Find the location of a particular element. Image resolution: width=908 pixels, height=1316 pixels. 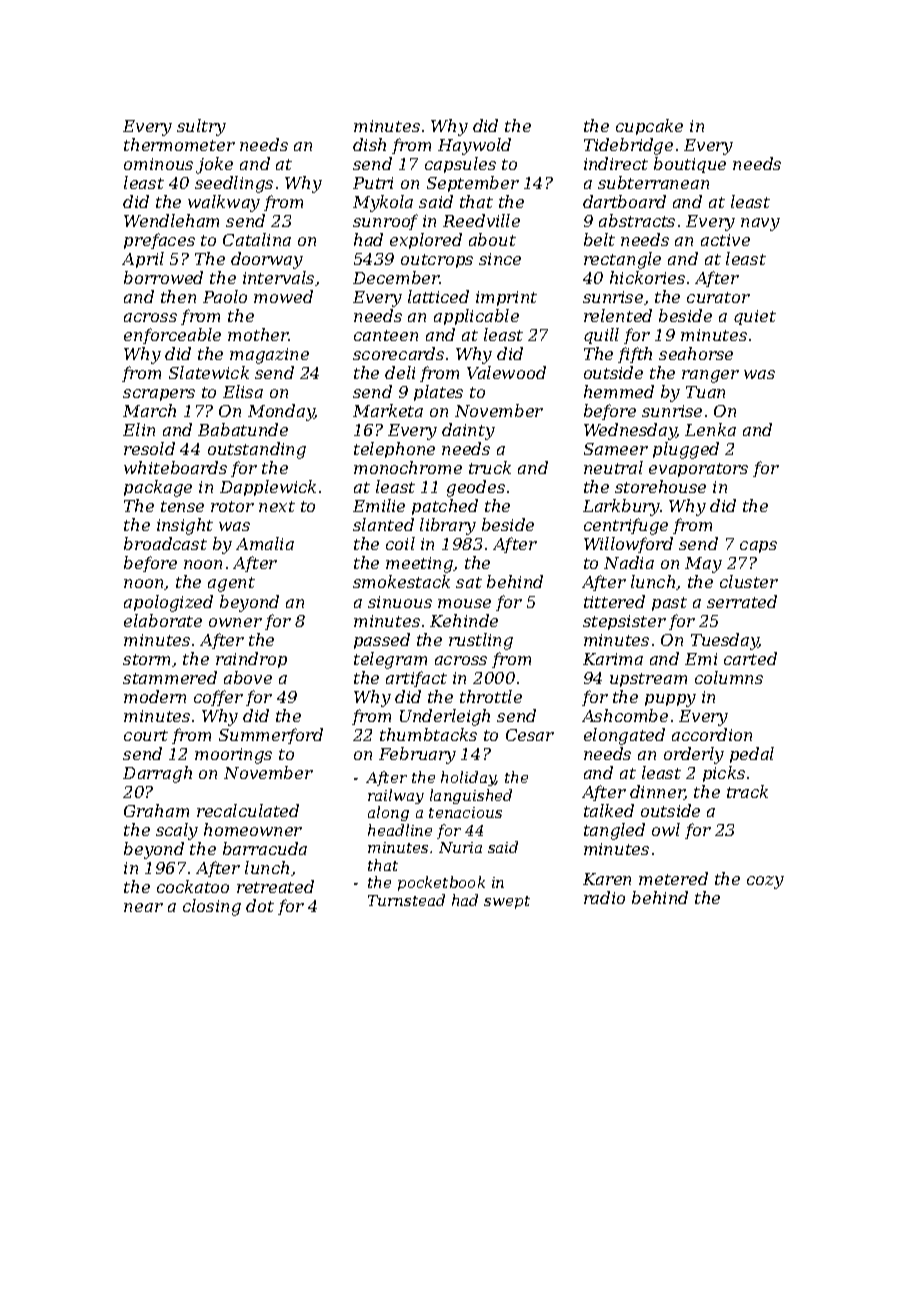

Haywold is located at coordinates (474, 146).
